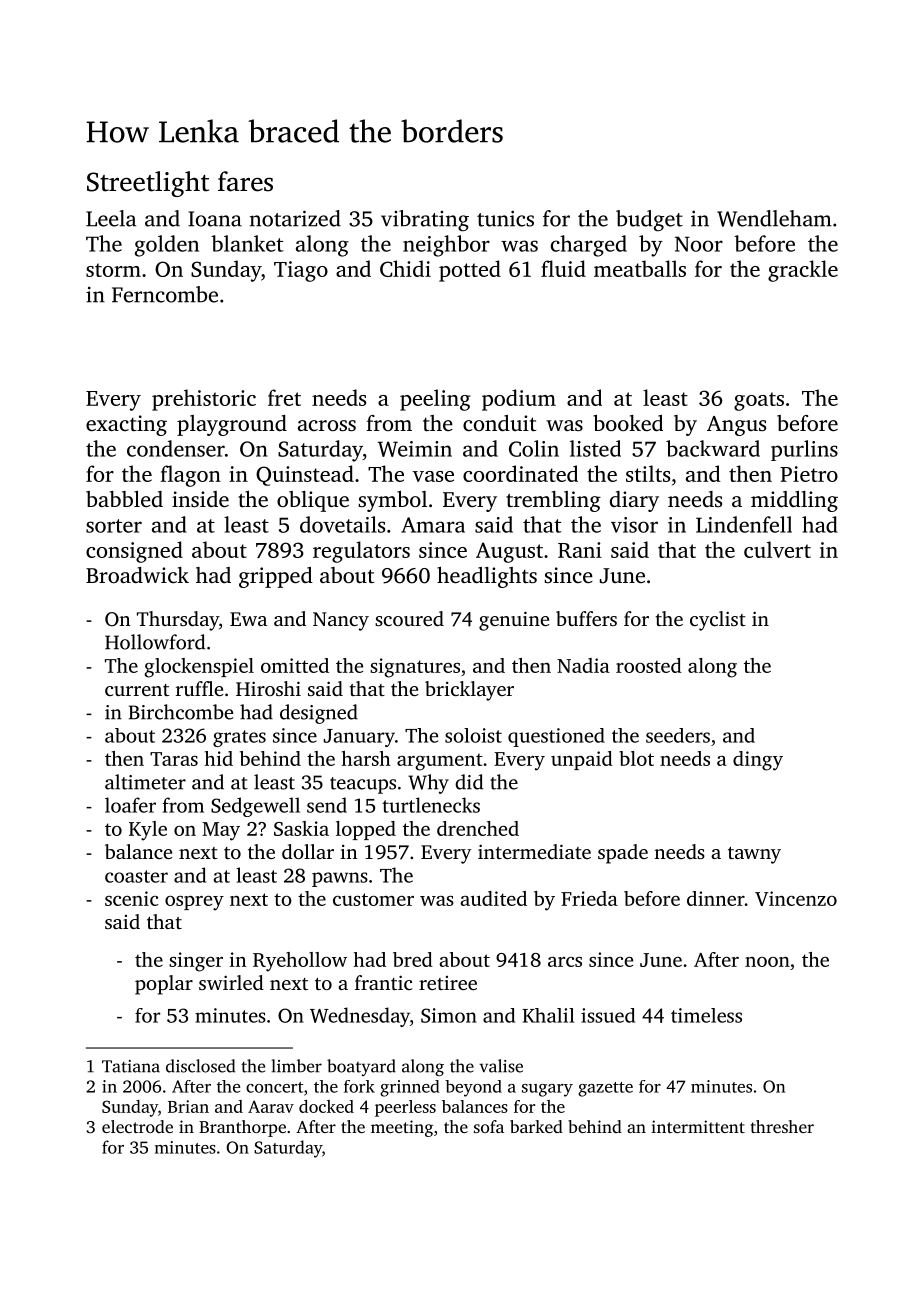  Describe the element at coordinates (782, 1126) in the screenshot. I see `thresher` at that location.
